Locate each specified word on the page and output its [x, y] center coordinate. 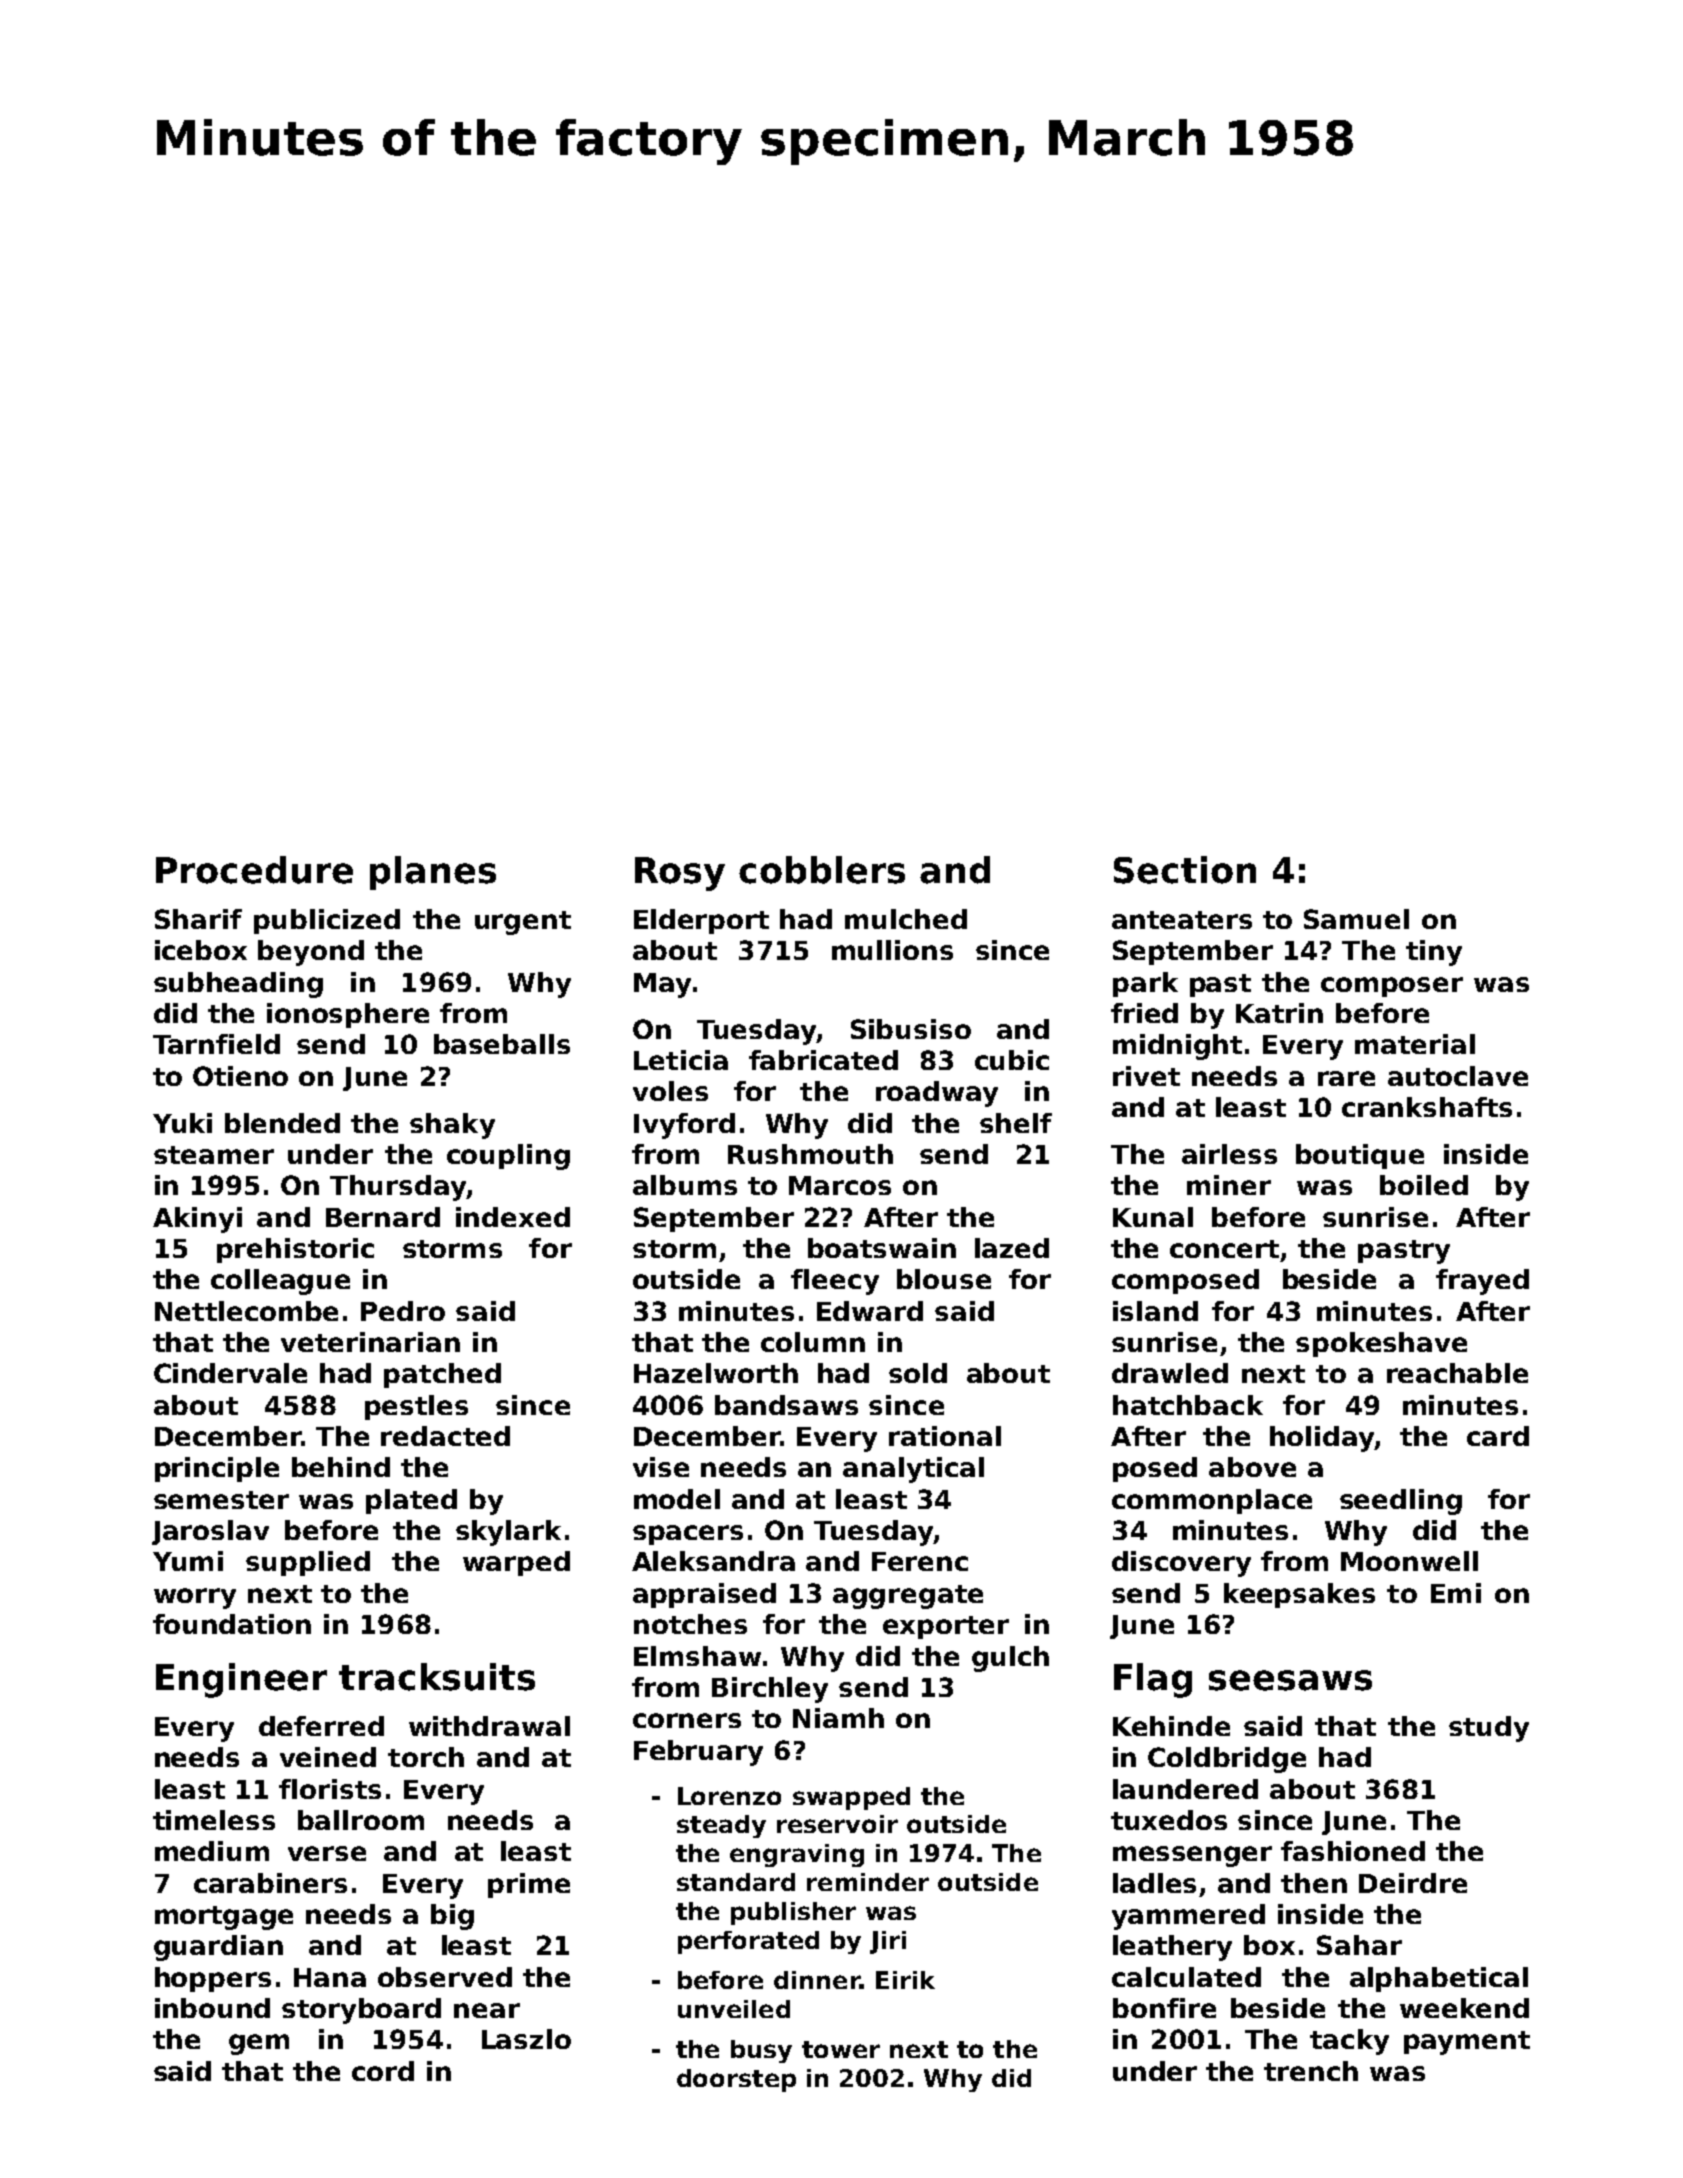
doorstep [736, 2080]
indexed [513, 1217]
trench [1311, 2071]
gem [259, 2044]
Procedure [254, 870]
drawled [1170, 1373]
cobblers [822, 870]
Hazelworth [716, 1373]
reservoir [837, 1824]
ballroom [361, 1820]
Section [1185, 870]
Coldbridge [1227, 1760]
